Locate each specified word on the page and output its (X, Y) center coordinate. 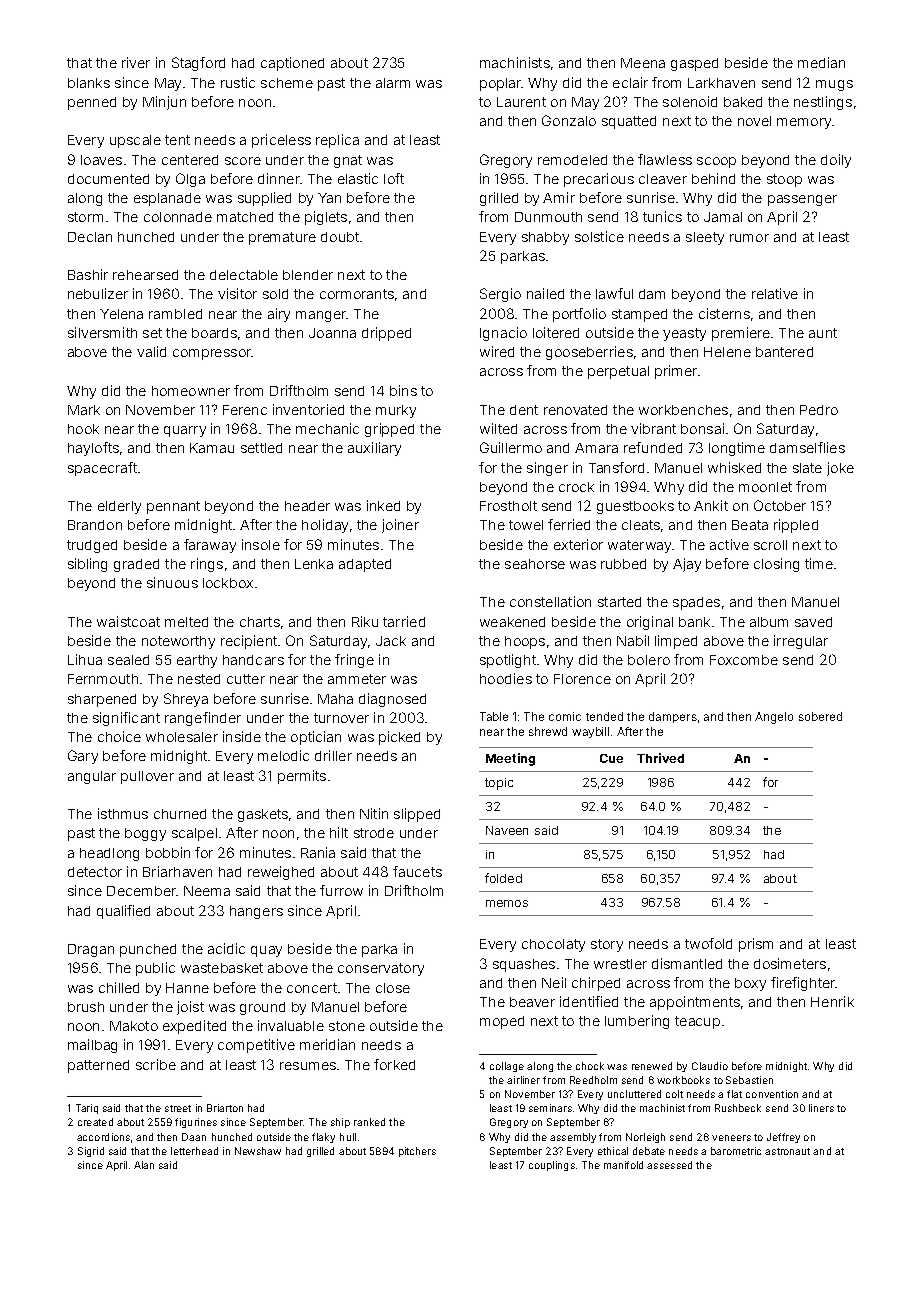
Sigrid (91, 1152)
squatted (629, 122)
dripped (386, 334)
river (136, 62)
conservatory (381, 969)
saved (813, 622)
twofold (708, 943)
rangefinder (203, 719)
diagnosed (392, 700)
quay (266, 951)
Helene (727, 352)
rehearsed (145, 275)
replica (337, 141)
